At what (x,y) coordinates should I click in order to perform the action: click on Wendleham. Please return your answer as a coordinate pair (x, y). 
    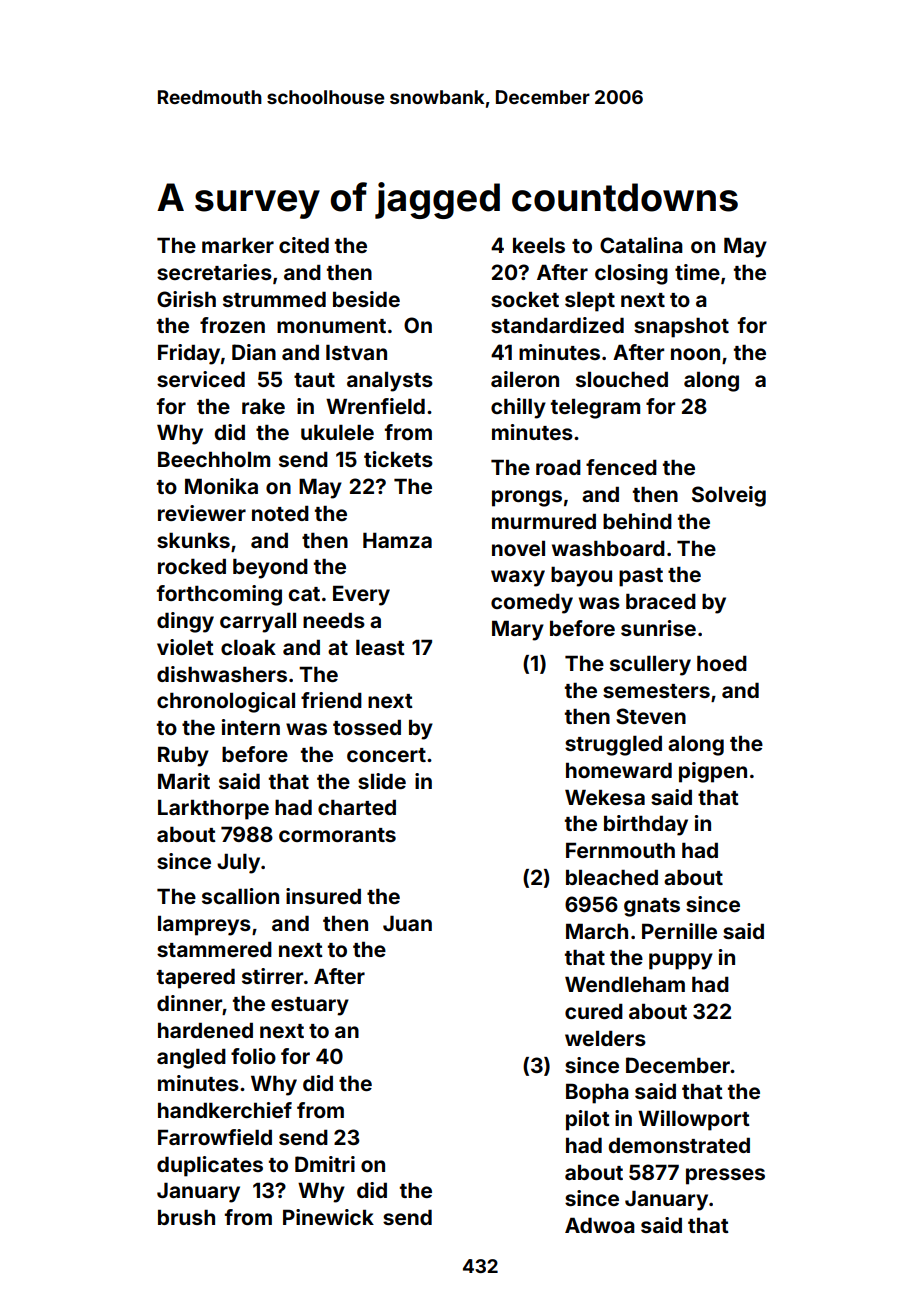
    Looking at the image, I should click on (625, 984).
